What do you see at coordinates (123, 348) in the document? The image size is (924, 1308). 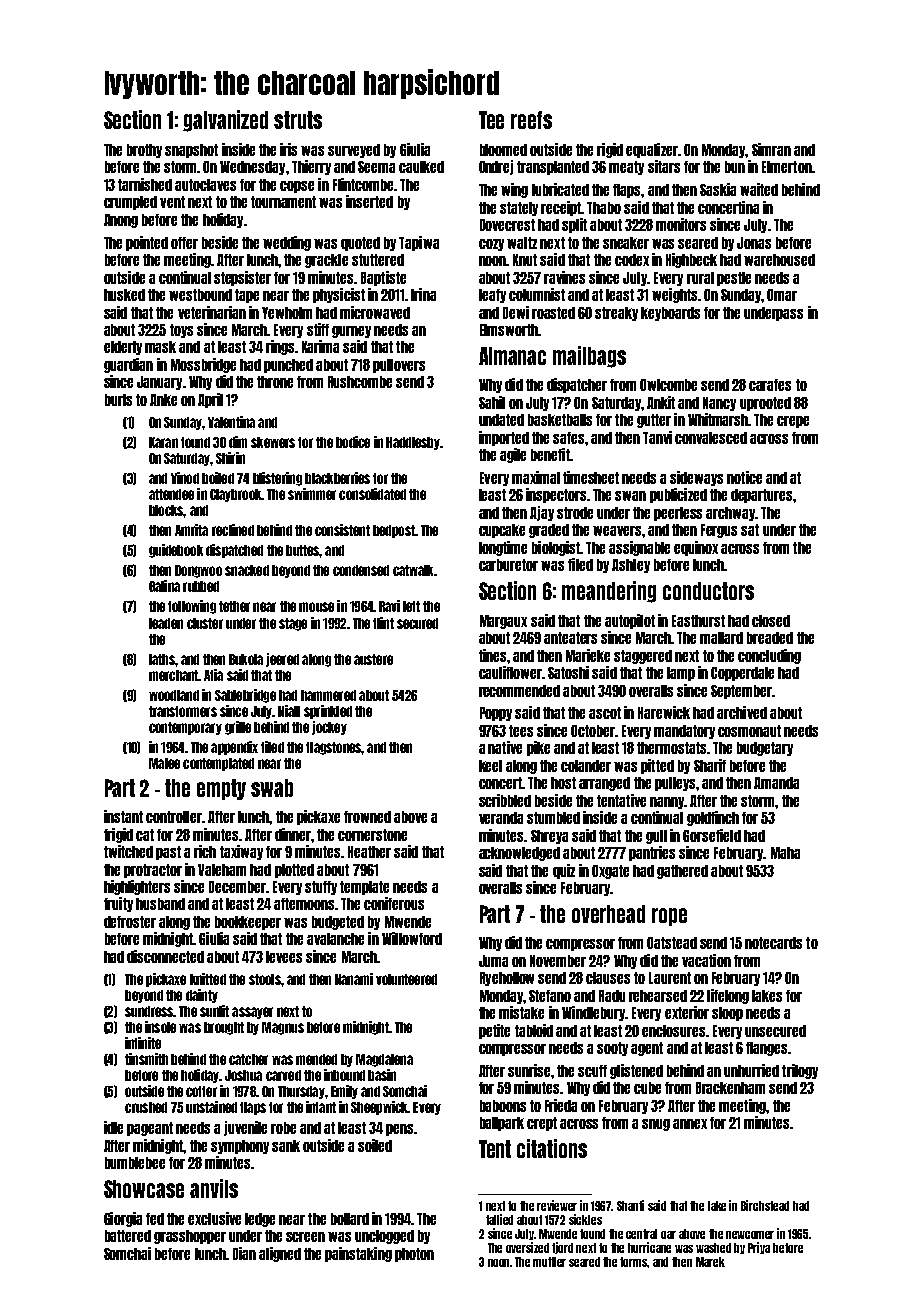 I see `elderly` at bounding box center [123, 348].
